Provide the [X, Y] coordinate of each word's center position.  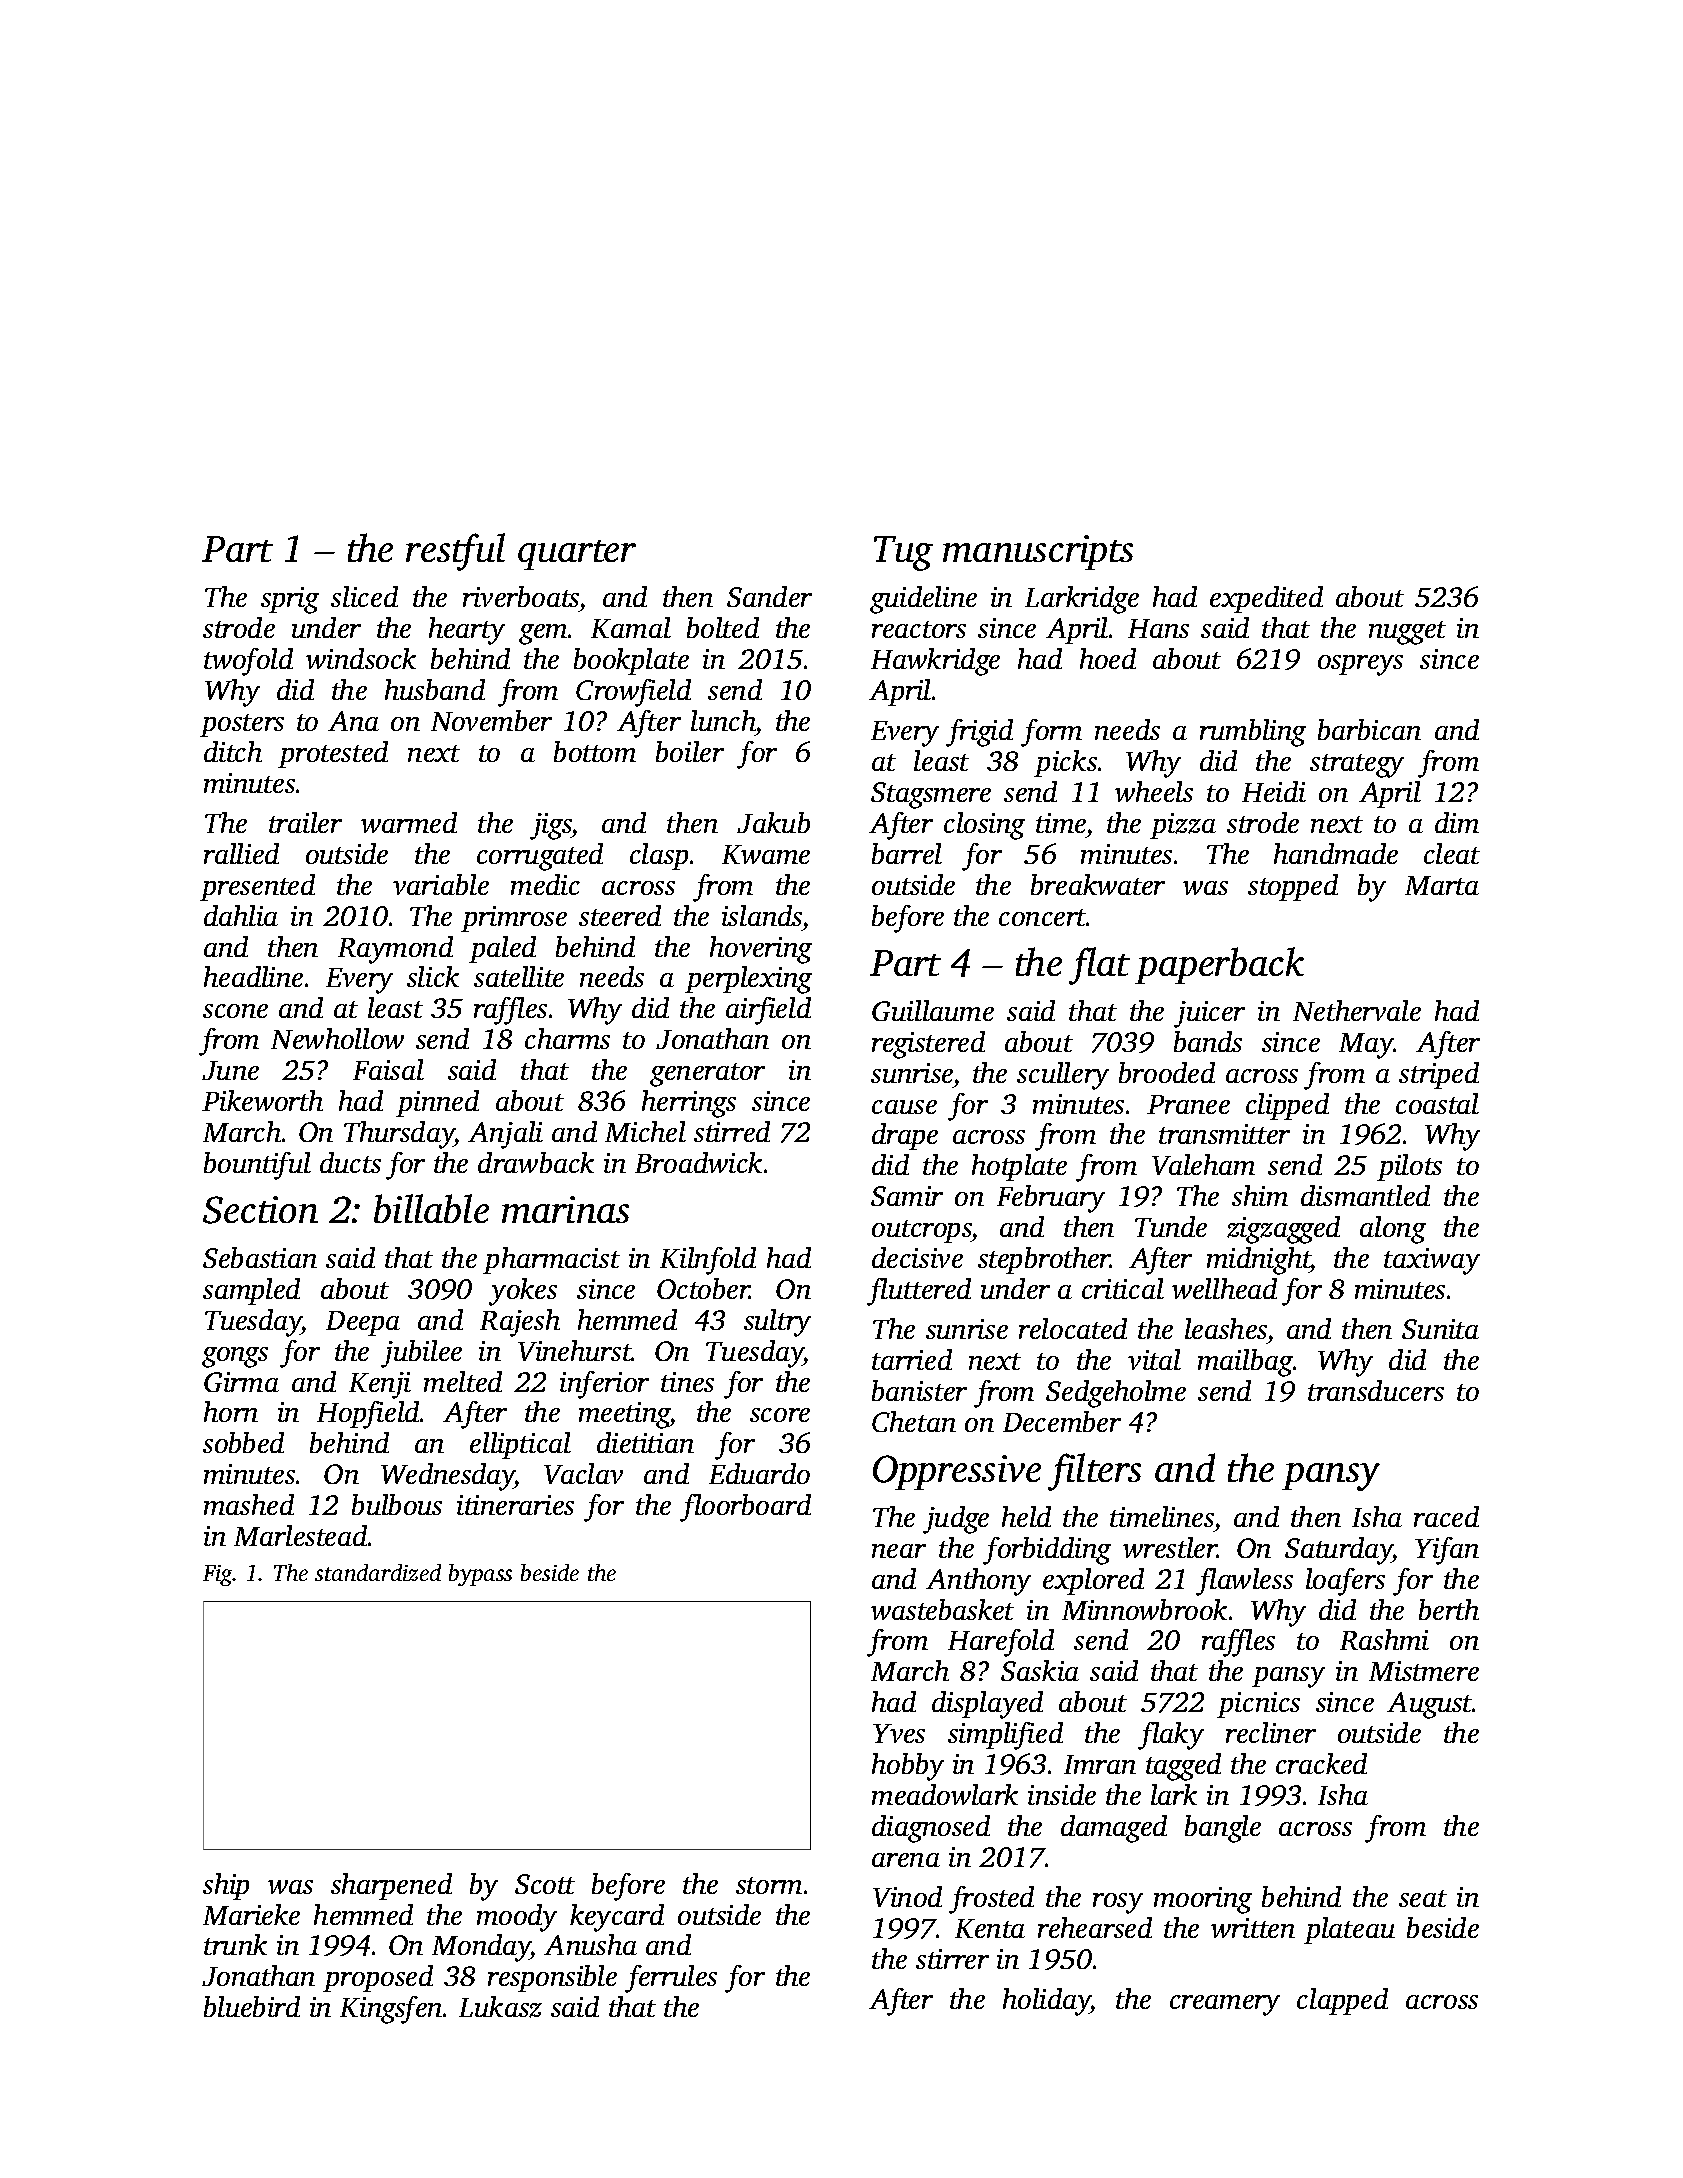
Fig [218, 1575]
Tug [903, 553]
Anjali [505, 1135]
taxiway [1432, 1261]
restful [455, 552]
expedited [1266, 599]
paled [502, 949]
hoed [1108, 658]
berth [1449, 1609]
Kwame [766, 854]
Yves [899, 1733]
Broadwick [698, 1162]
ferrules [671, 1979]
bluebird [252, 2006]
